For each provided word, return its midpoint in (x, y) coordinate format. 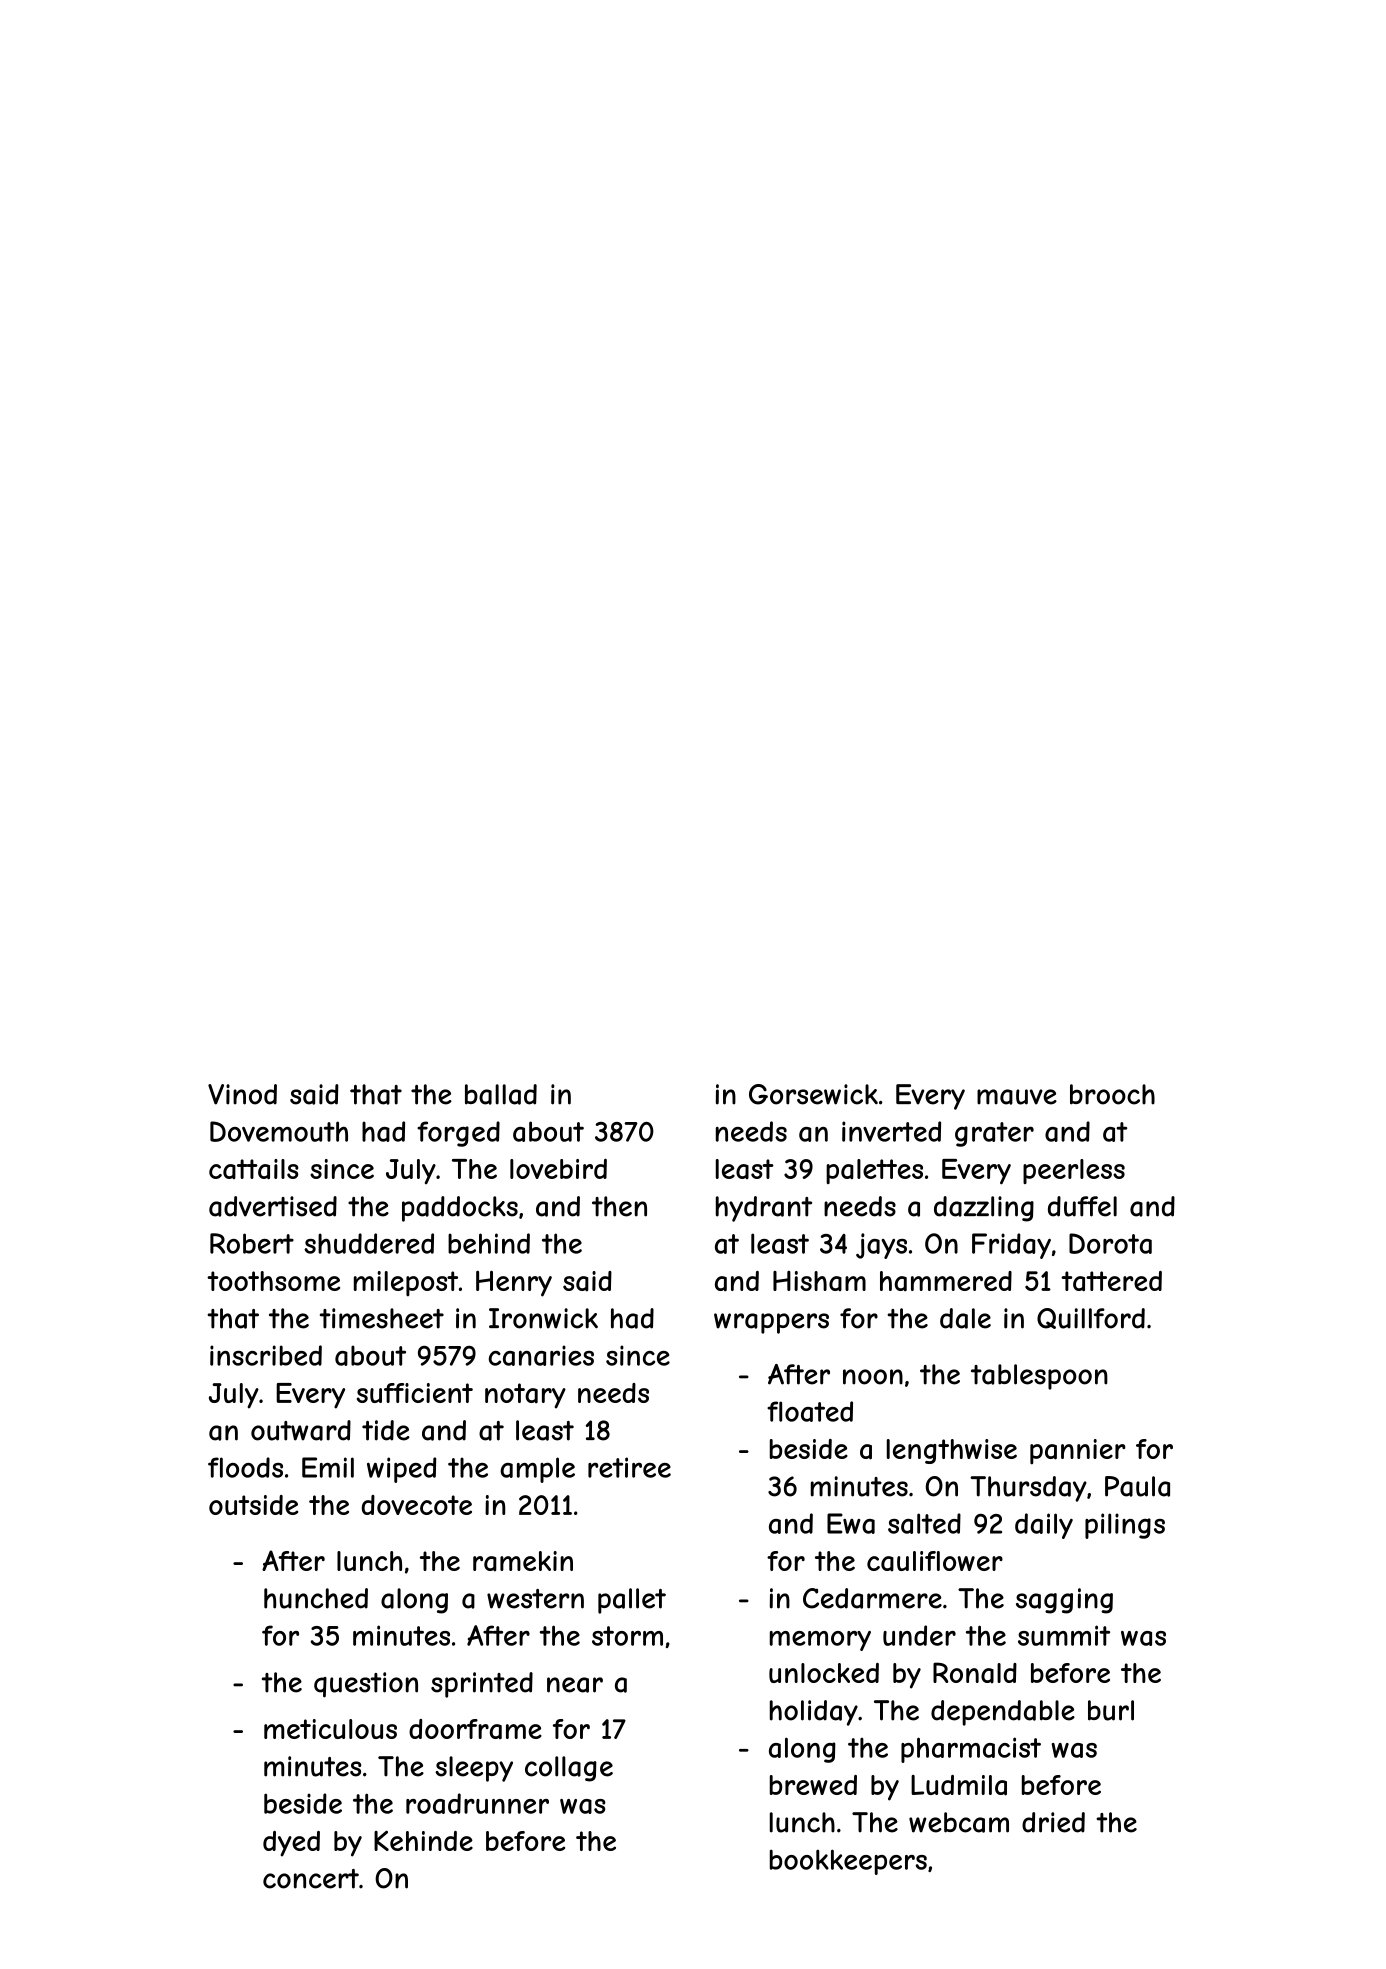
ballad (501, 1094)
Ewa (851, 1523)
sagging (1064, 1601)
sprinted (482, 1685)
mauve (1017, 1097)
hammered (946, 1281)
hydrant (764, 1209)
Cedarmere (872, 1598)
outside (253, 1505)
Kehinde (423, 1840)
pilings (1125, 1526)
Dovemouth (279, 1131)
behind (489, 1243)
